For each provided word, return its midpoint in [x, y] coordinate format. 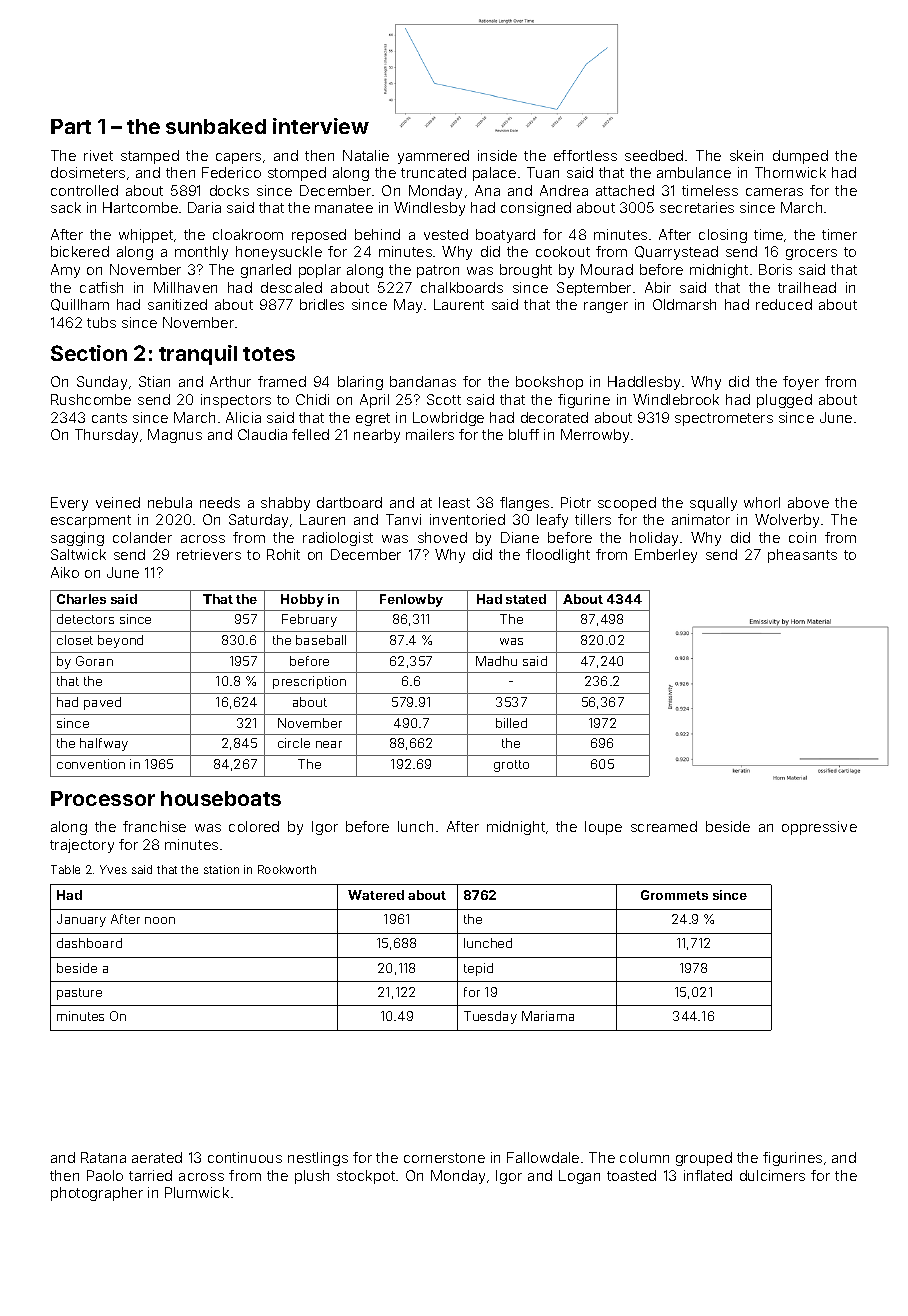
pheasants [802, 556]
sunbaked [216, 126]
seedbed [654, 155]
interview [321, 126]
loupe [603, 828]
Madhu [496, 661]
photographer [97, 1194]
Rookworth [287, 869]
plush [312, 1177]
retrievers [209, 554]
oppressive [819, 828]
